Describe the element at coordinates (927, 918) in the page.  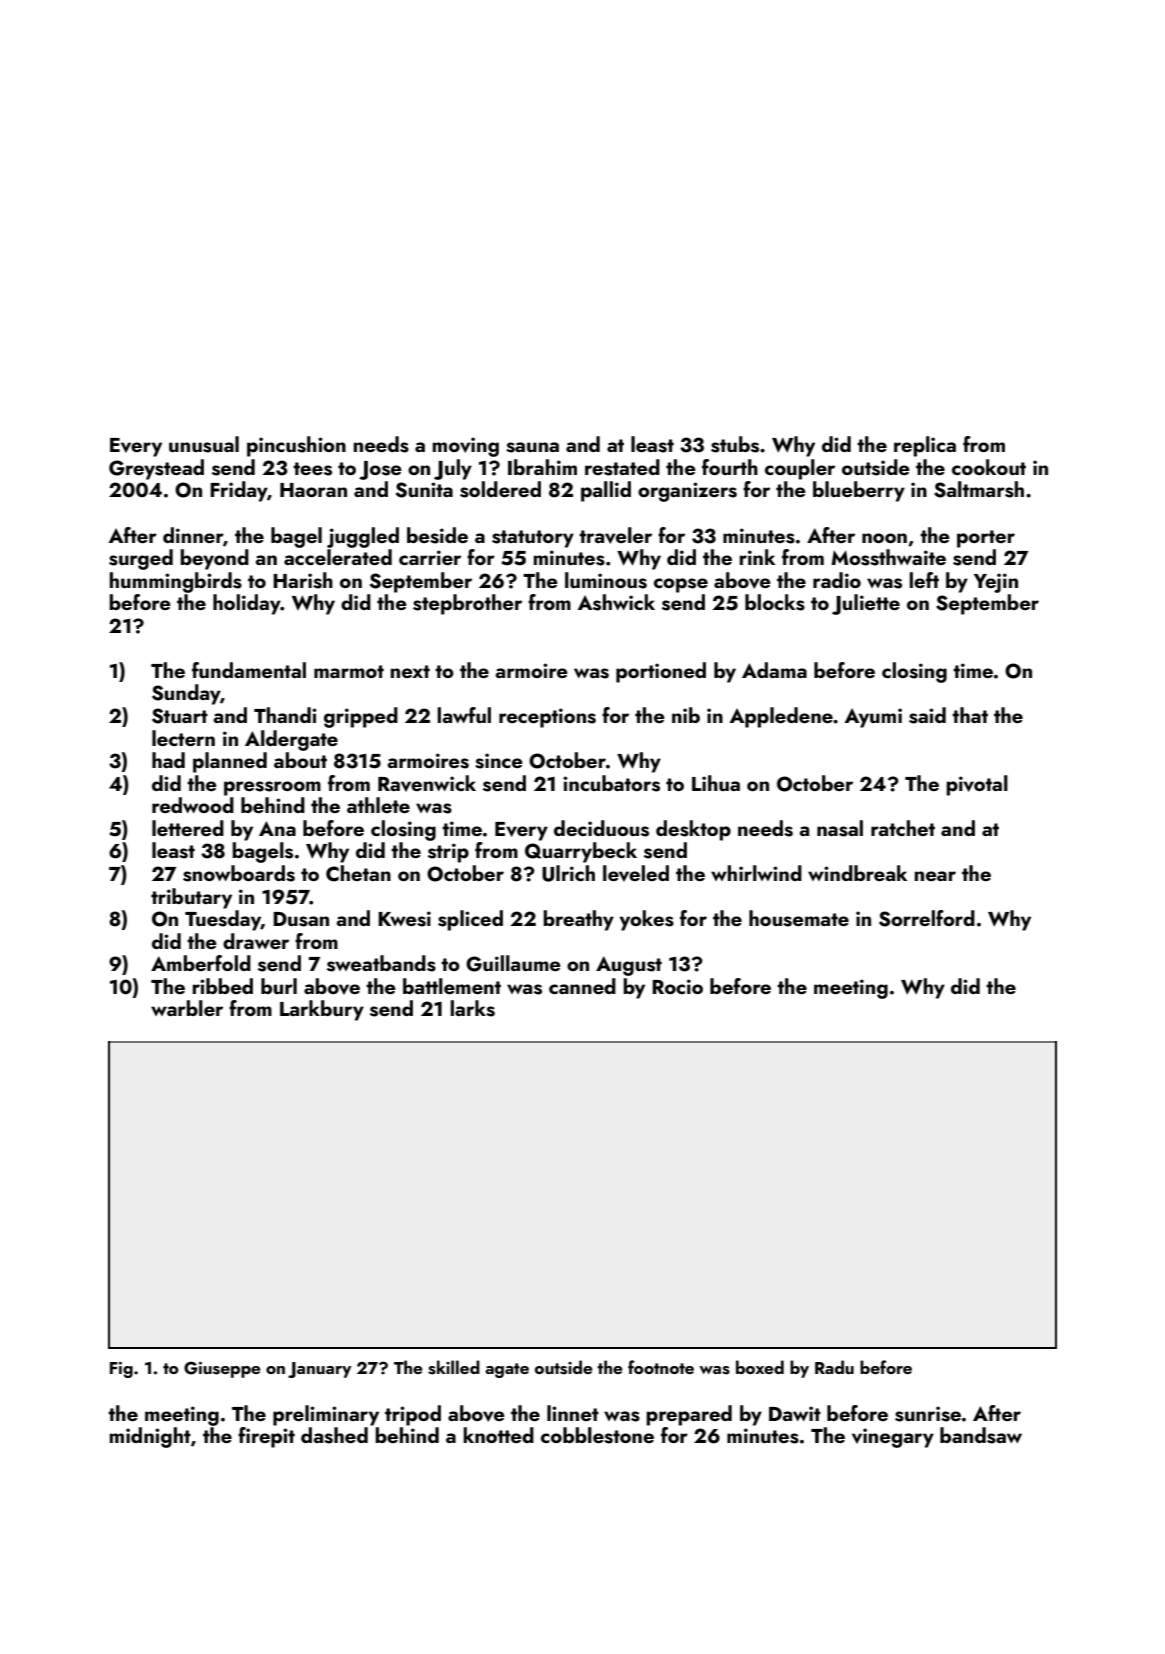
I see `Sorrelford` at that location.
